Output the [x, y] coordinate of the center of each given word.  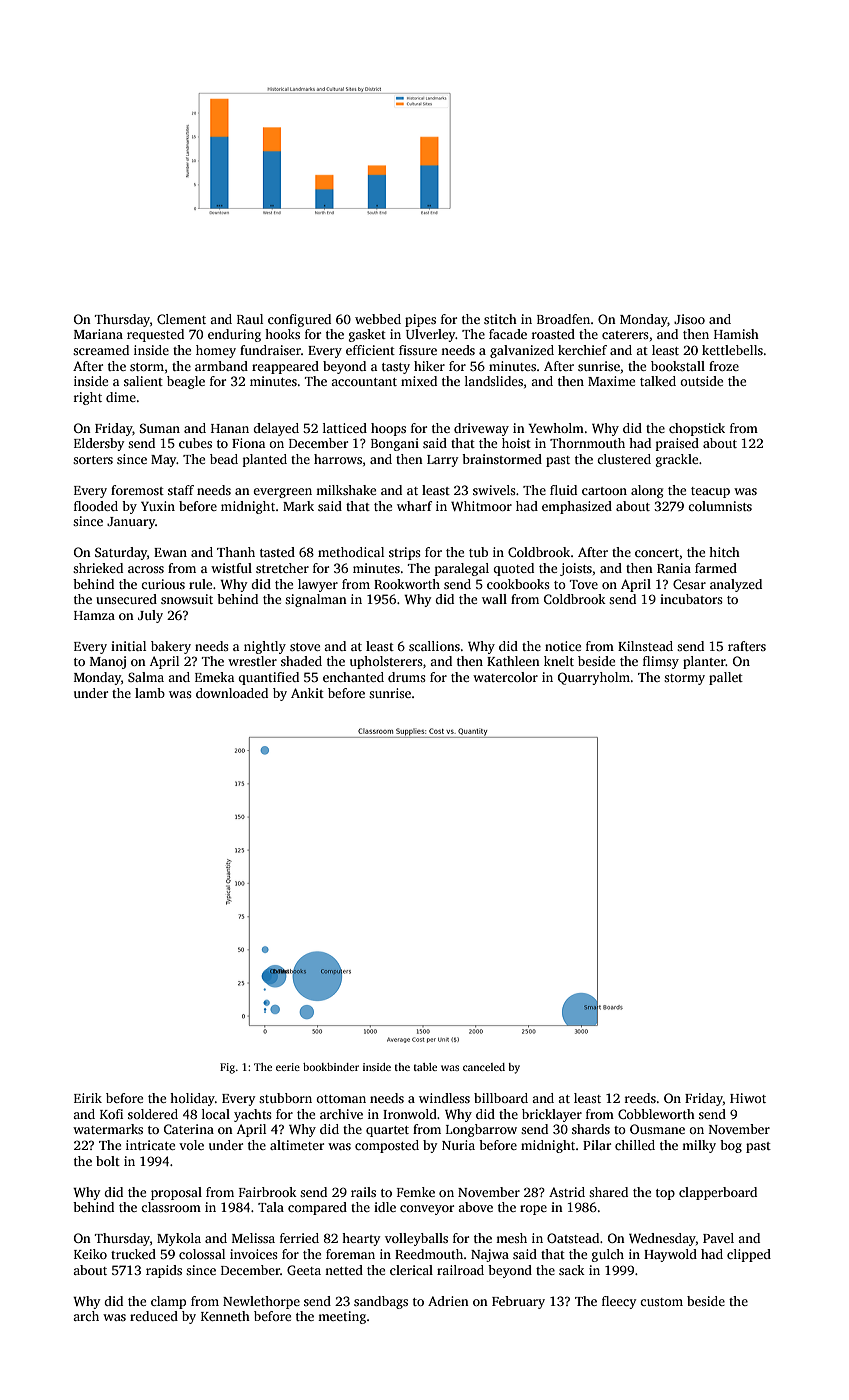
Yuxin [158, 506]
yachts [253, 1115]
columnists [720, 506]
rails [363, 1192]
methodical [351, 552]
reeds [640, 1098]
